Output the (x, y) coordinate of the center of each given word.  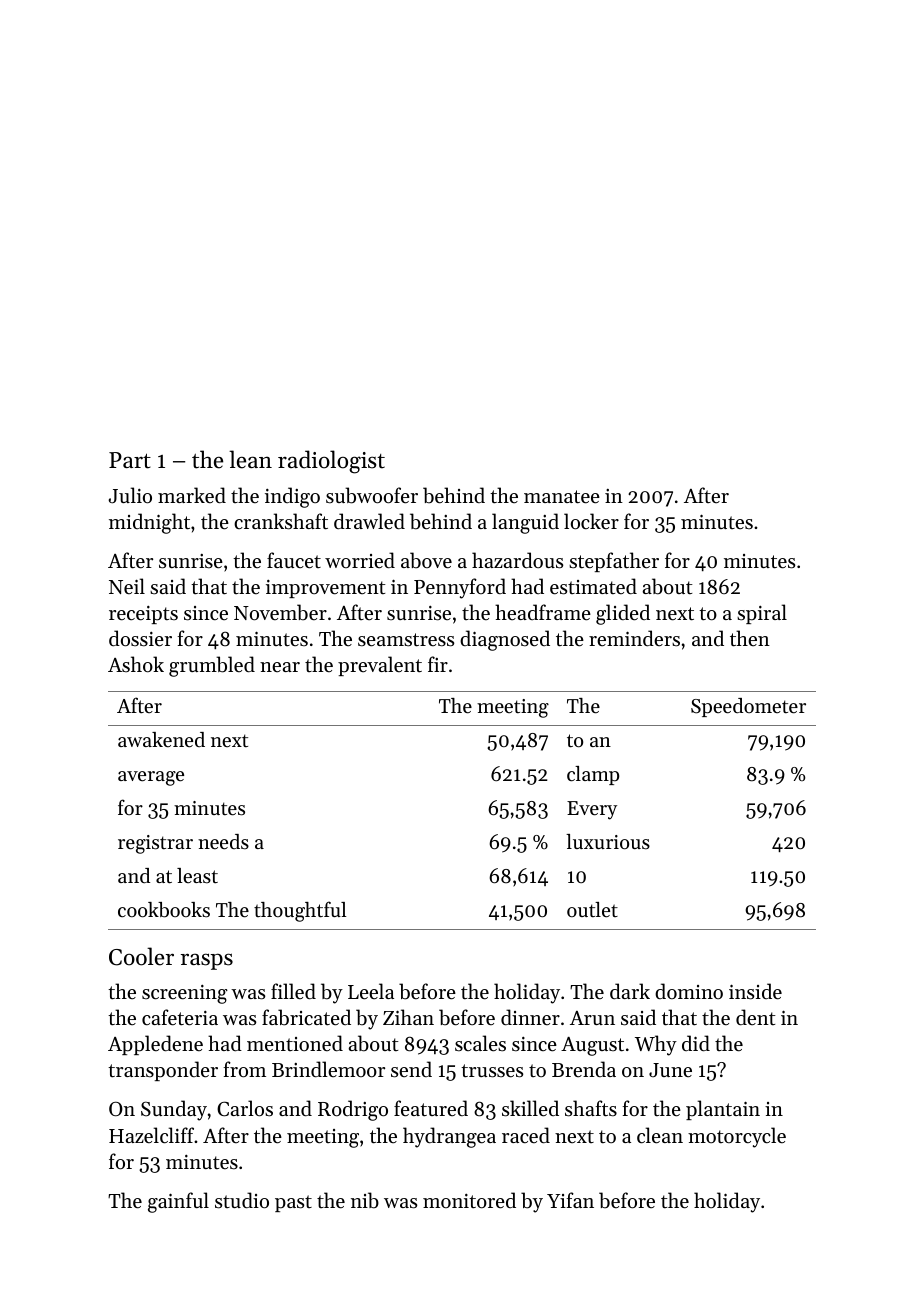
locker (591, 521)
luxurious (608, 842)
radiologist (331, 462)
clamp (593, 775)
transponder (163, 1071)
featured (431, 1108)
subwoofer (372, 495)
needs (223, 842)
